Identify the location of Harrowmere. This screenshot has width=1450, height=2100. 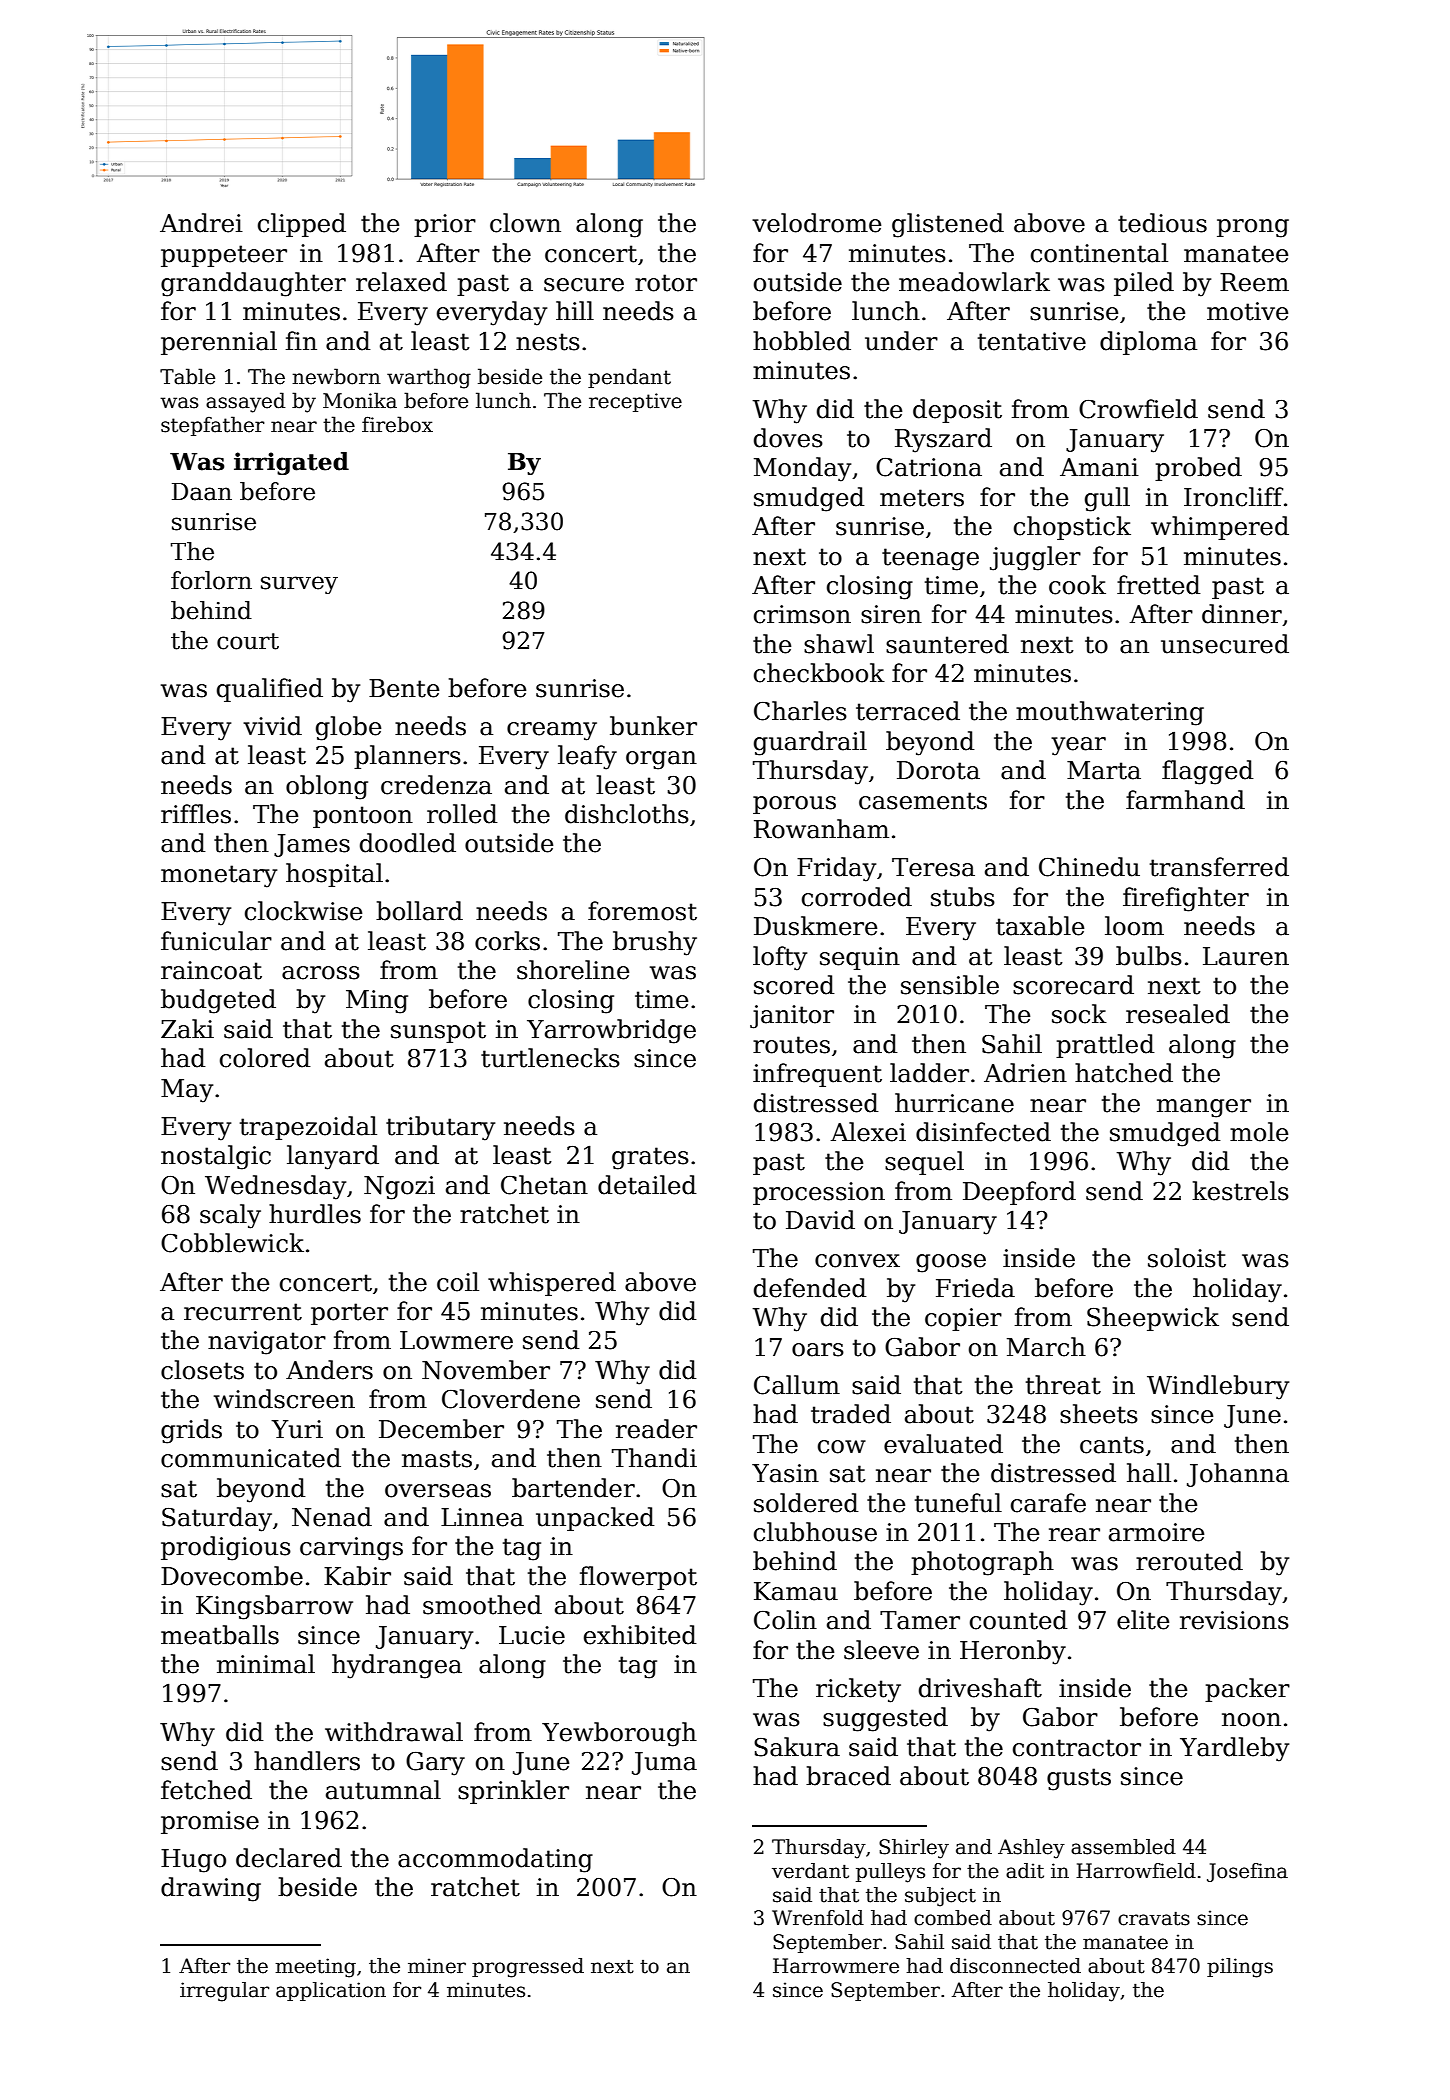
(836, 1966).
